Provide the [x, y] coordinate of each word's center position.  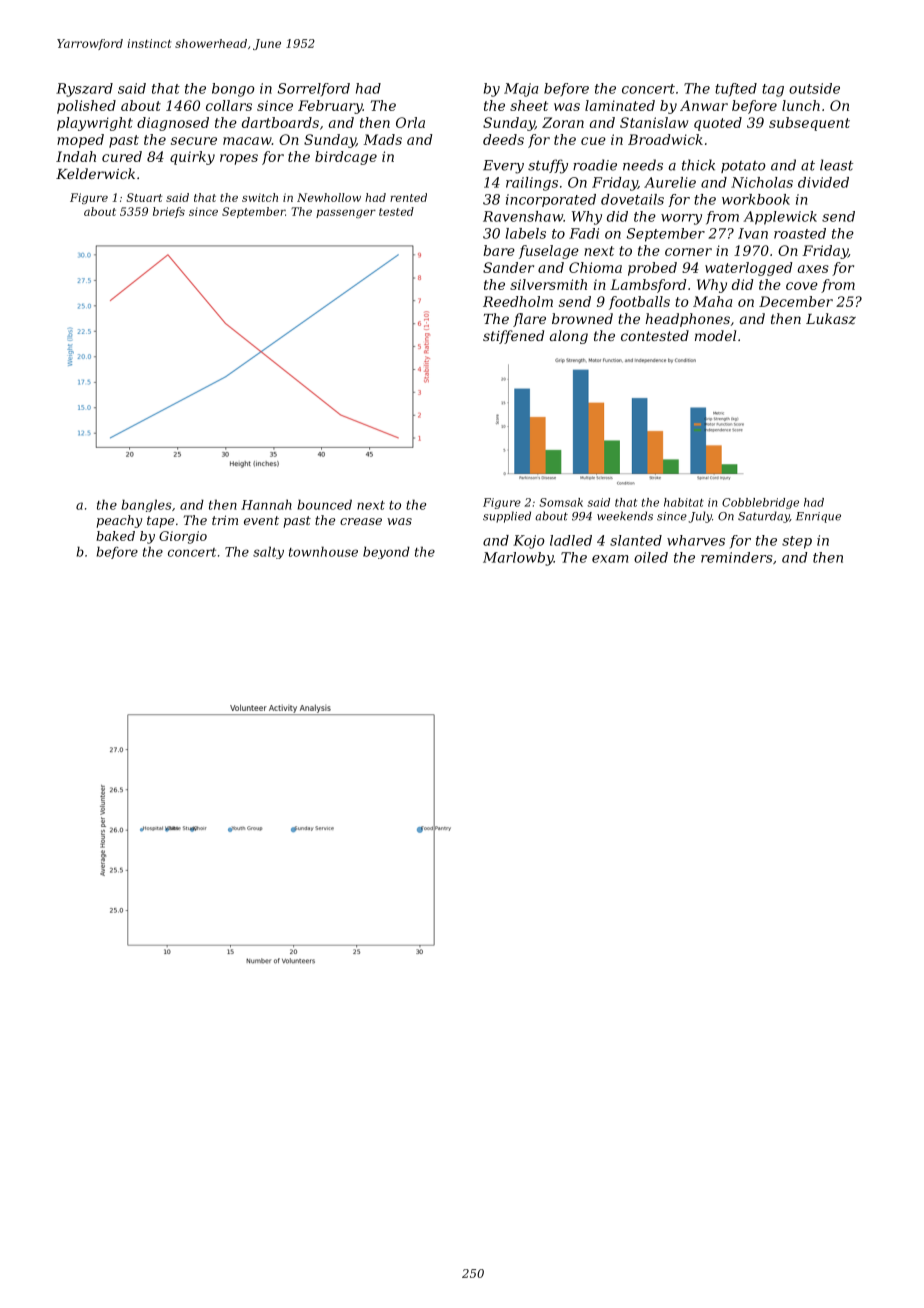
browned [582, 318]
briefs [169, 212]
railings [532, 184]
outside [814, 88]
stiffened [513, 337]
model [715, 335]
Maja [521, 90]
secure [194, 141]
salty [268, 552]
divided [823, 182]
